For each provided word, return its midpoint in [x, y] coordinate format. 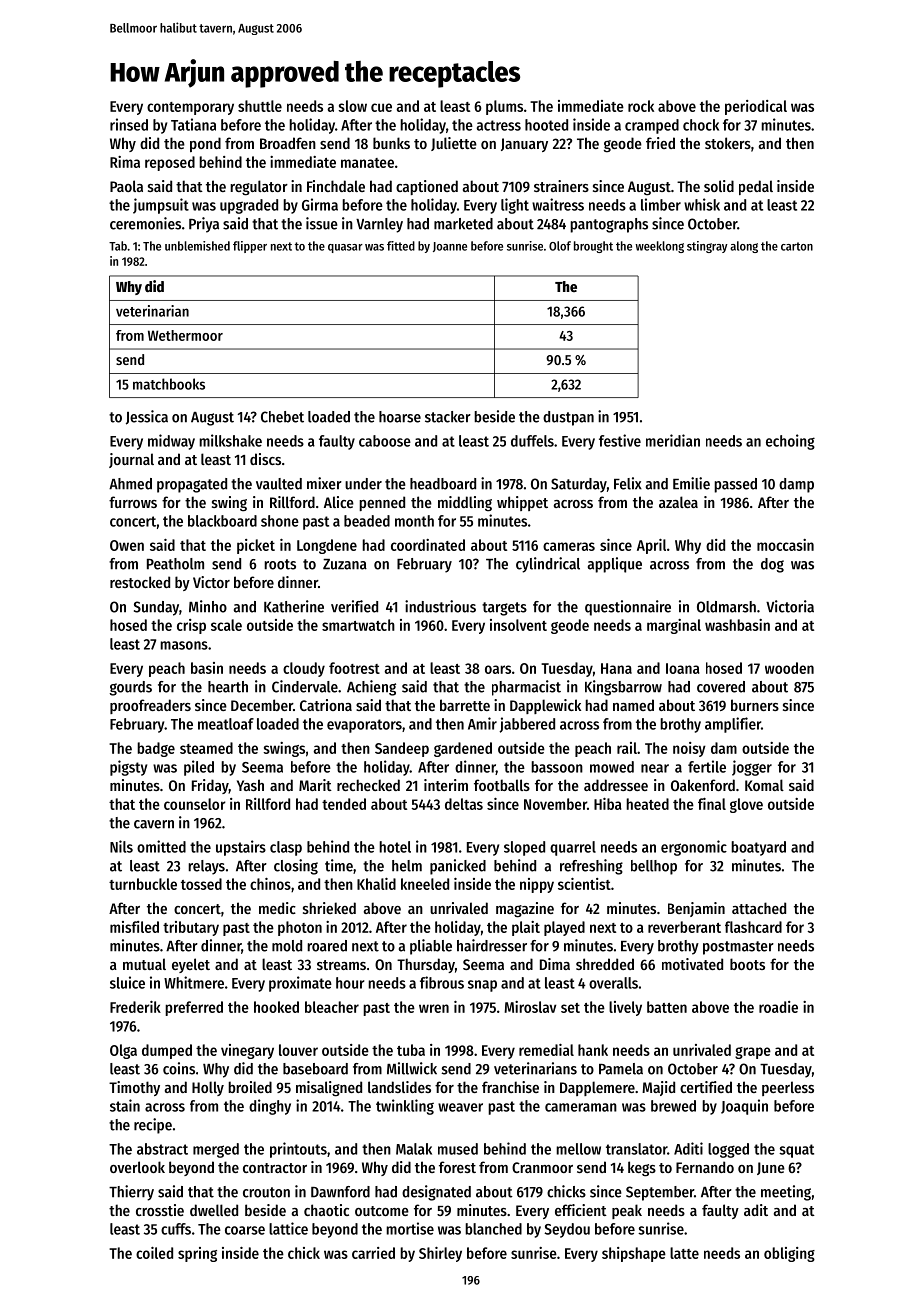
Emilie [691, 483]
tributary [191, 928]
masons [184, 645]
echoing [790, 442]
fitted [401, 246]
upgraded [249, 206]
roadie [778, 1007]
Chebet [282, 417]
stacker [448, 417]
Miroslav [530, 1007]
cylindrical [548, 565]
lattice [288, 1228]
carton [797, 246]
